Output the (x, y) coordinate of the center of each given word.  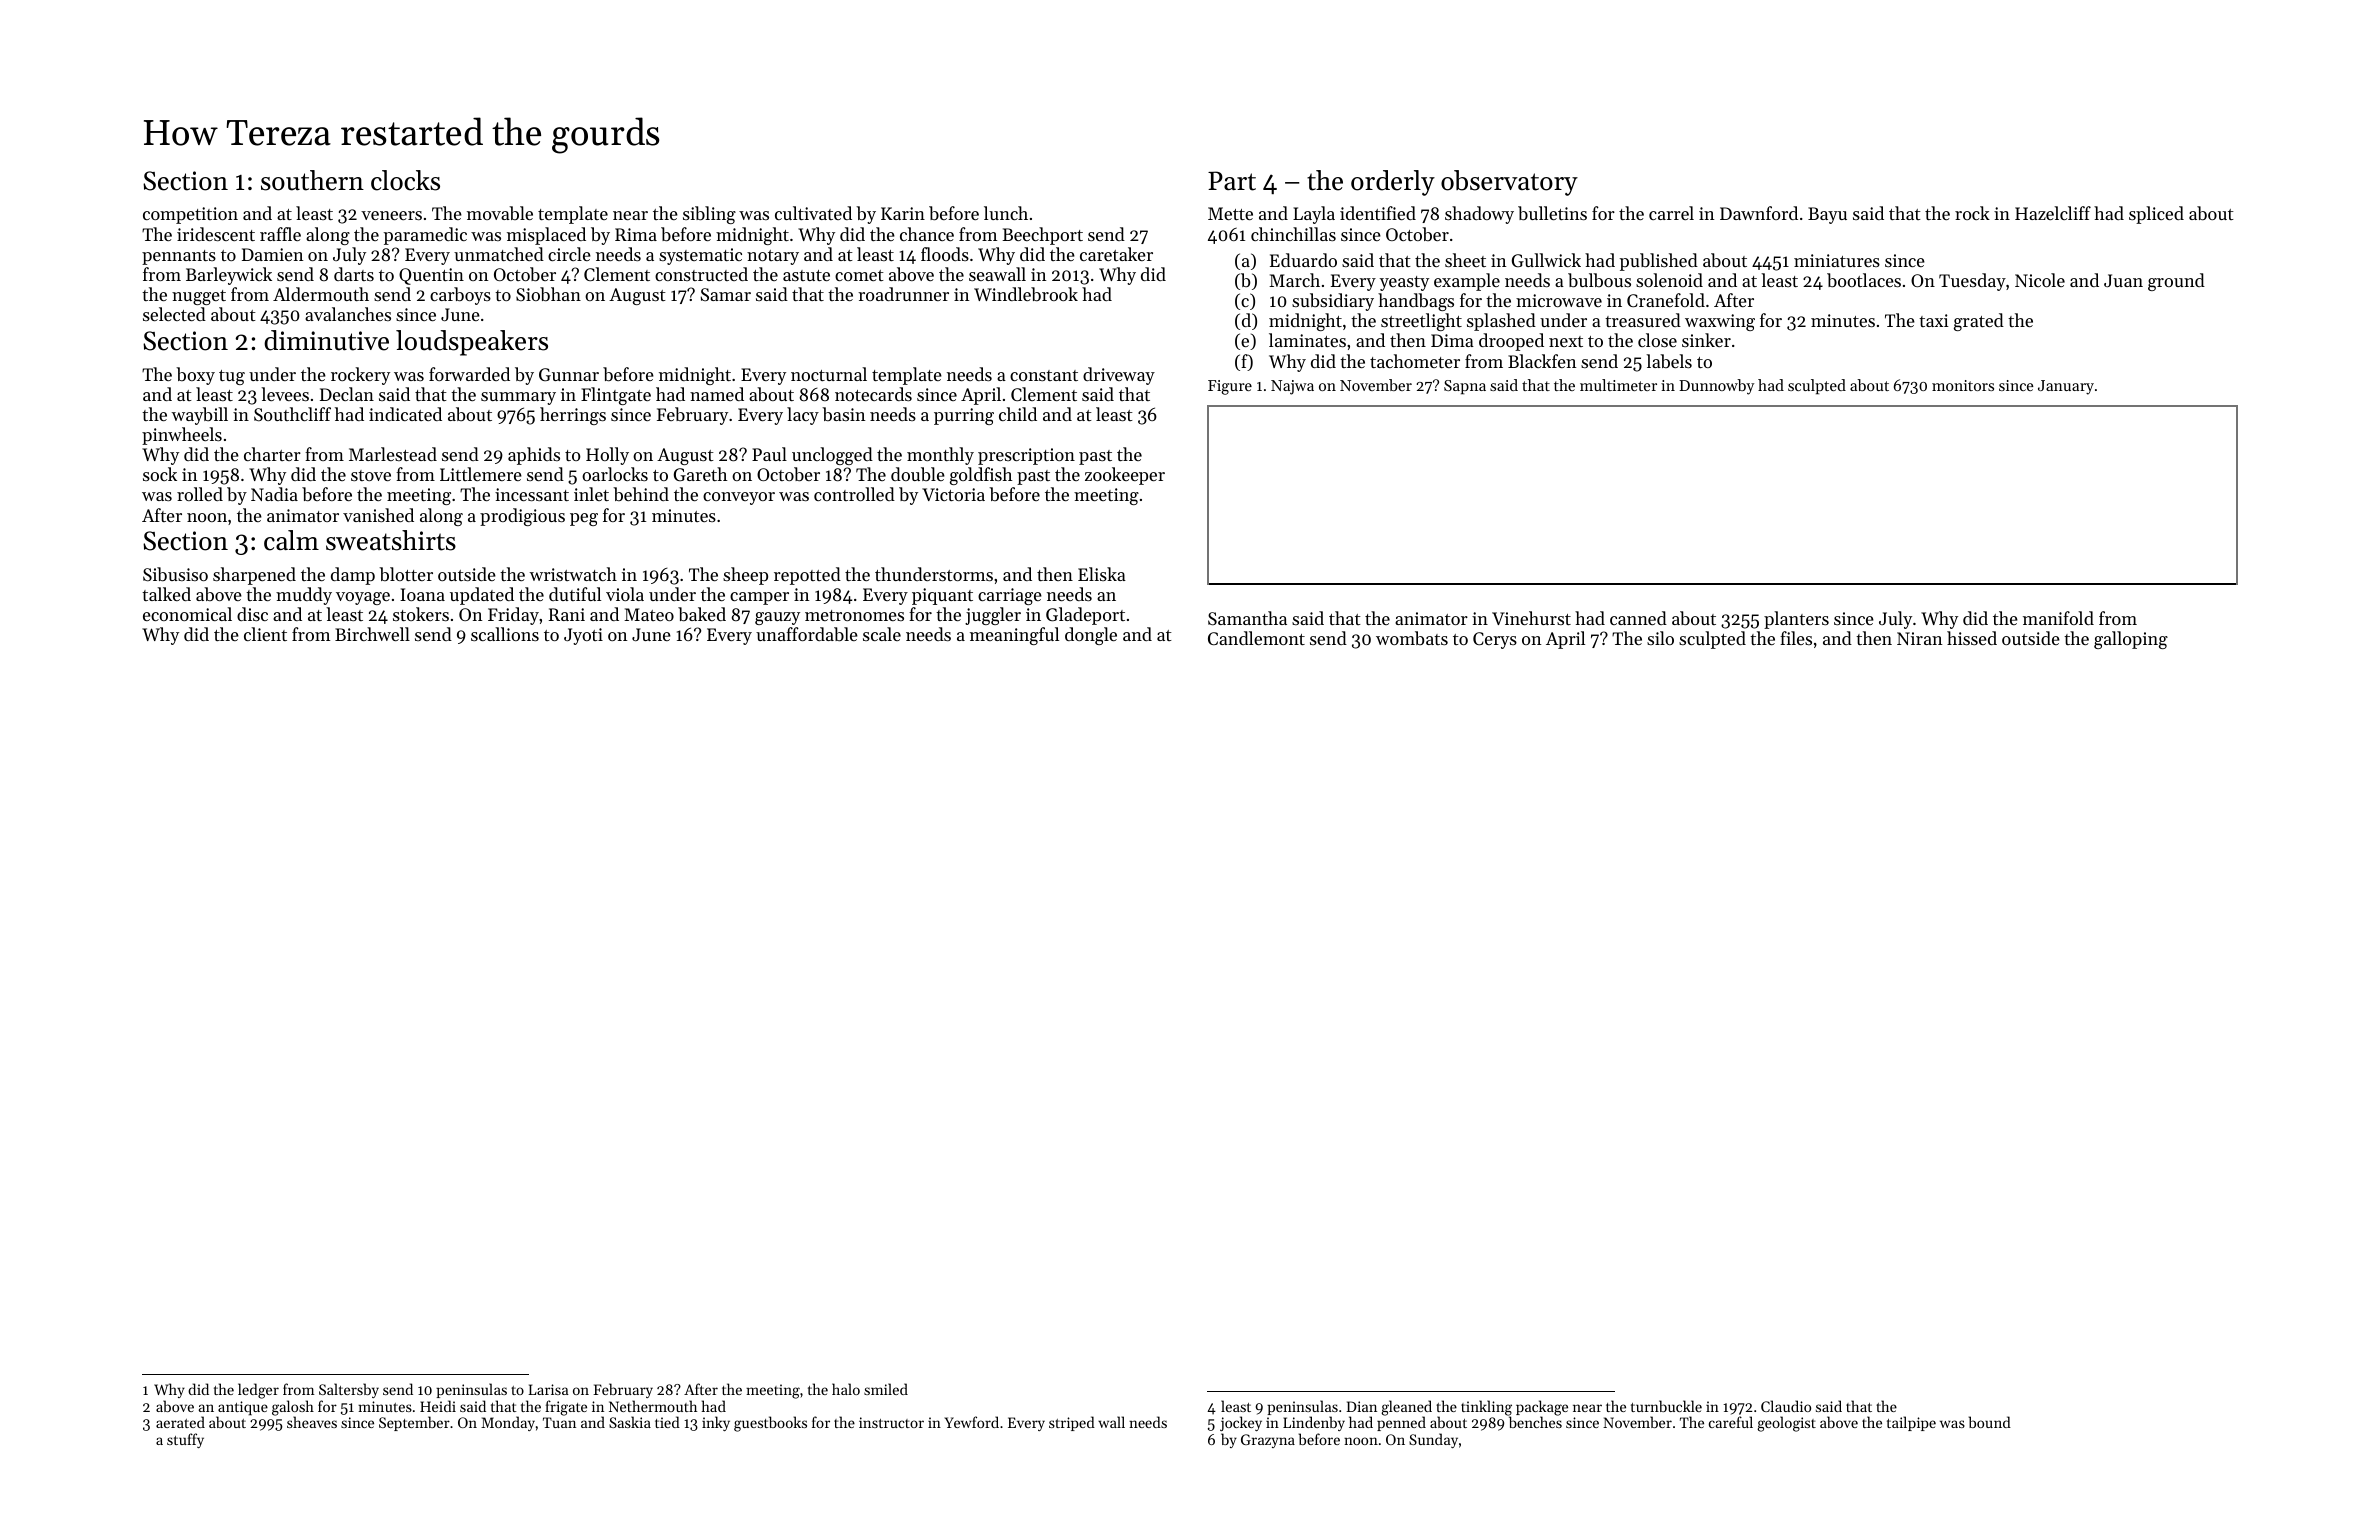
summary (518, 398)
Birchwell (372, 634)
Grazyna (1268, 1441)
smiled (886, 1389)
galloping (2131, 640)
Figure (1230, 387)
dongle (1091, 636)
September (414, 1423)
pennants (179, 257)
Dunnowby (1716, 387)
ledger (258, 1391)
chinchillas (1293, 234)
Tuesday (1972, 282)
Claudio (1786, 1406)
